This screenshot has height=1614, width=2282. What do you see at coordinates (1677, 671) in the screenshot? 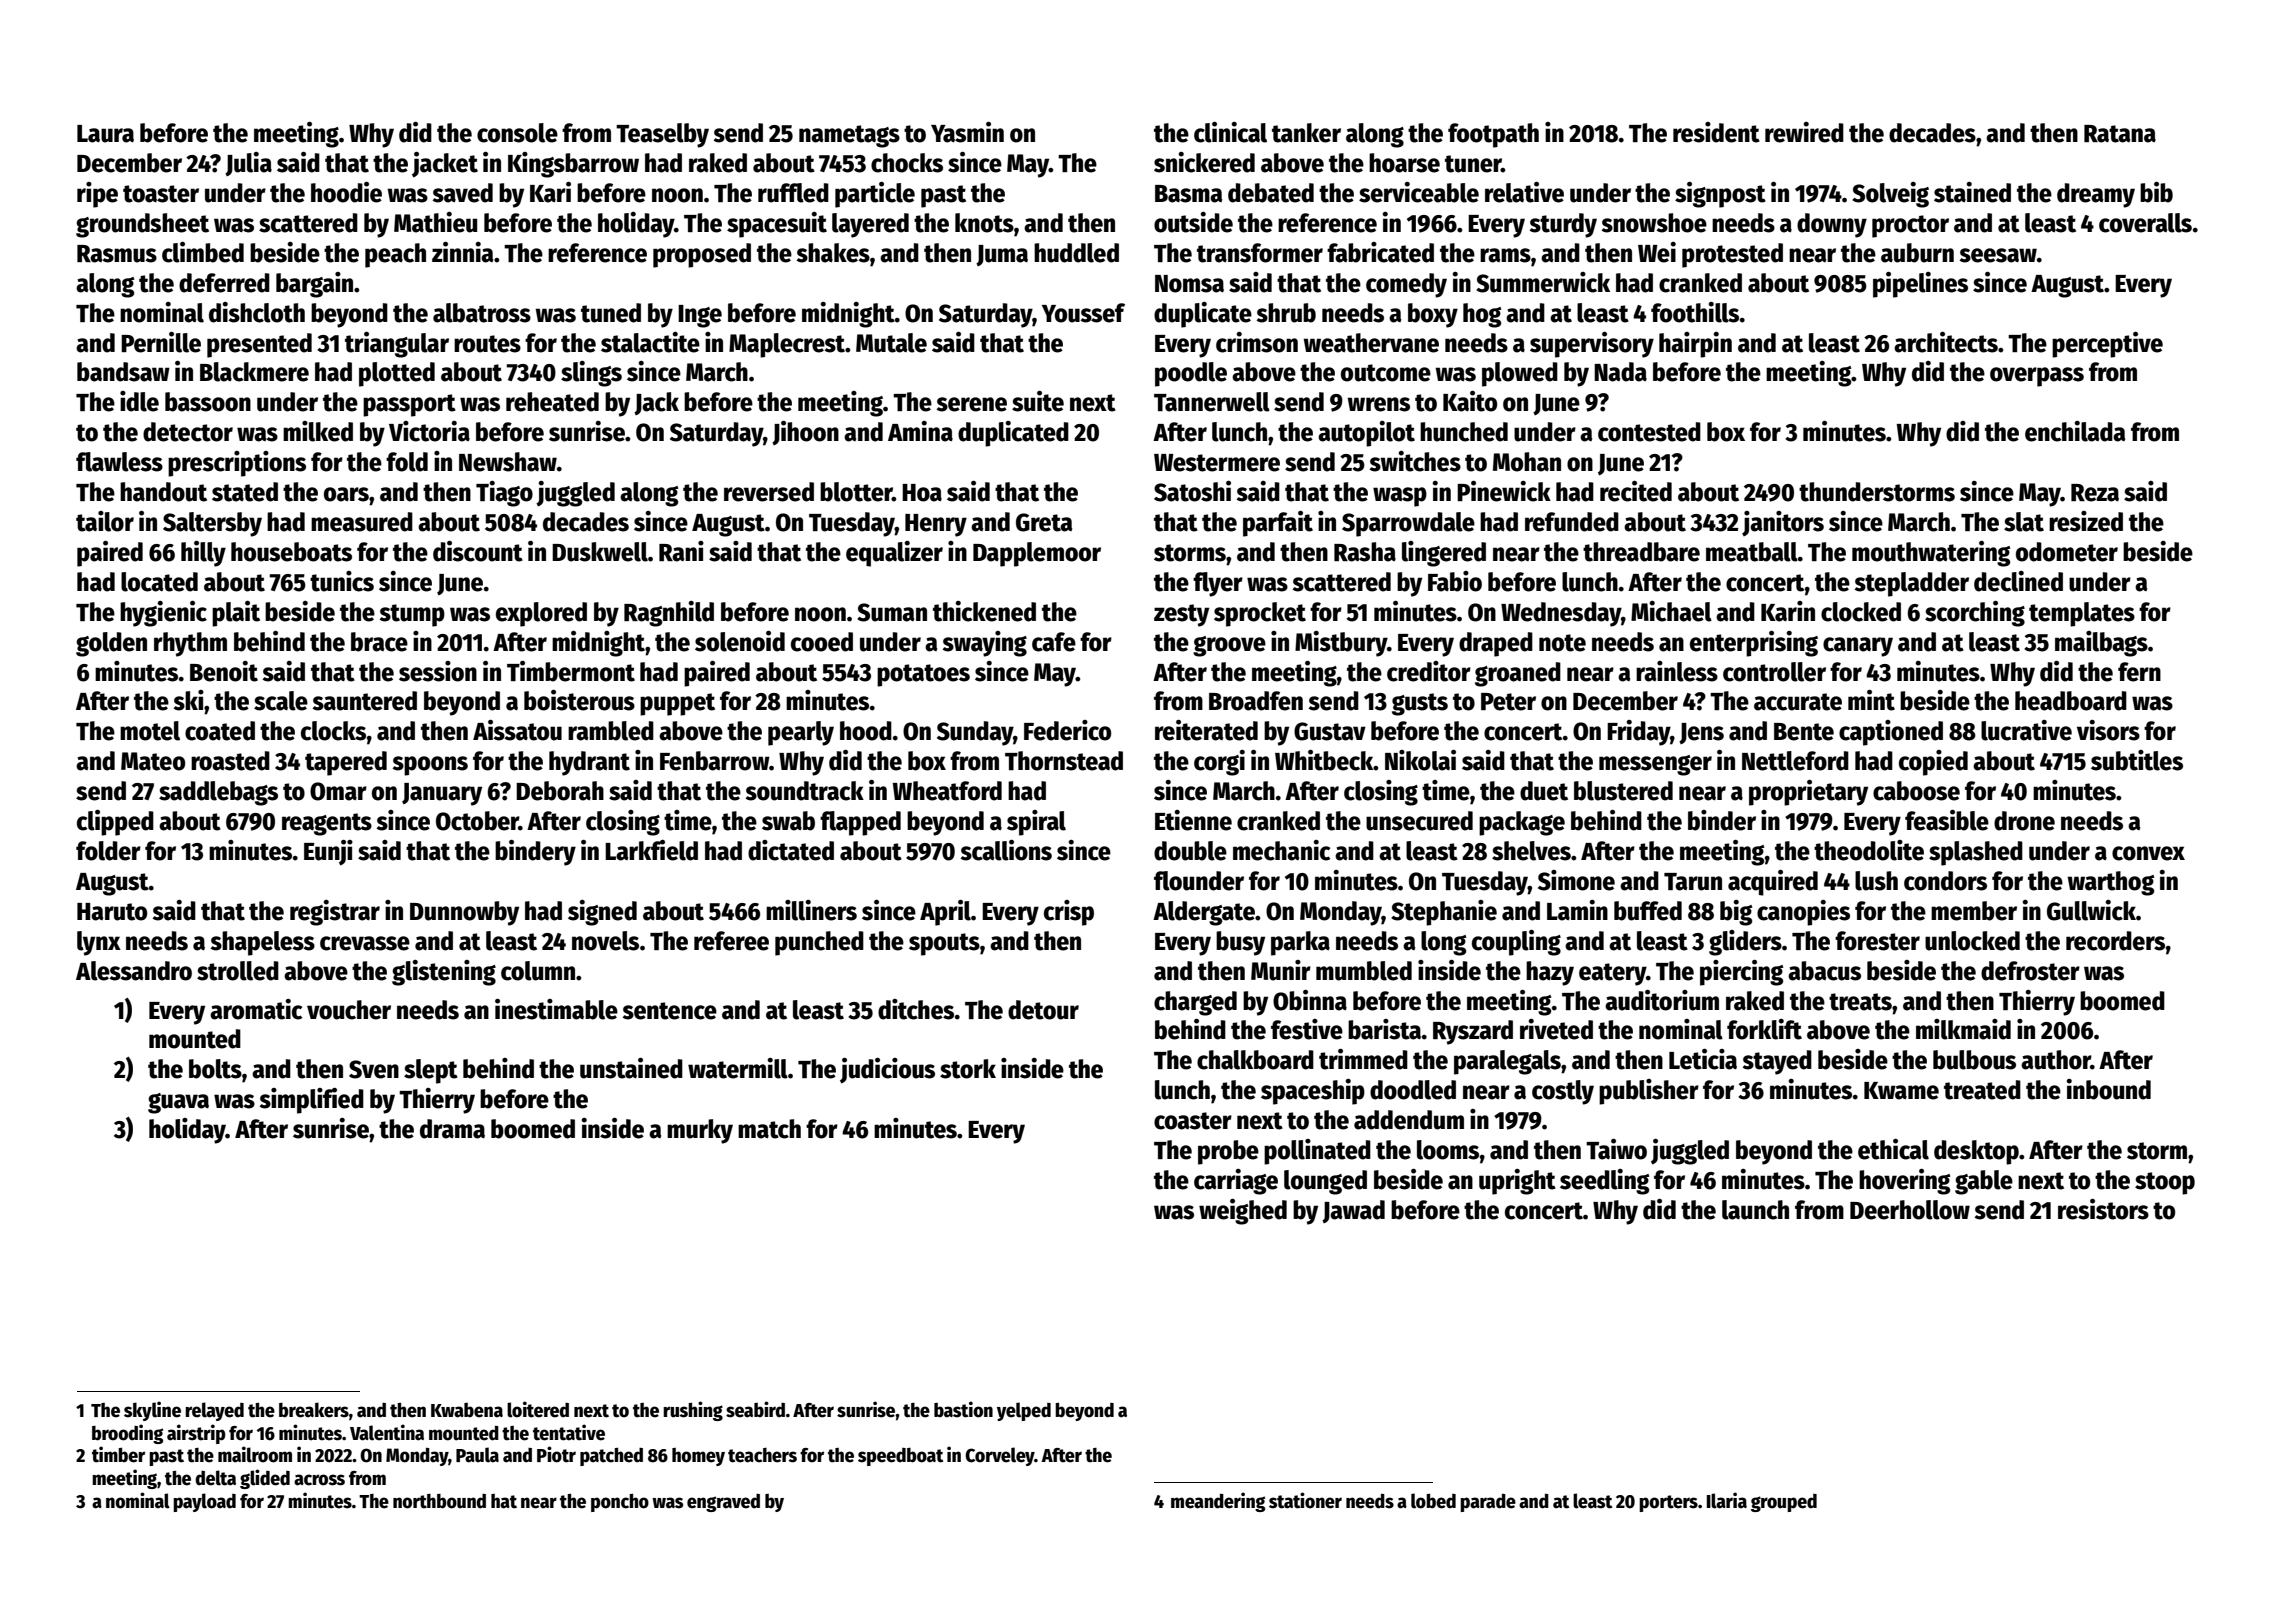
I see `rainless` at bounding box center [1677, 671].
